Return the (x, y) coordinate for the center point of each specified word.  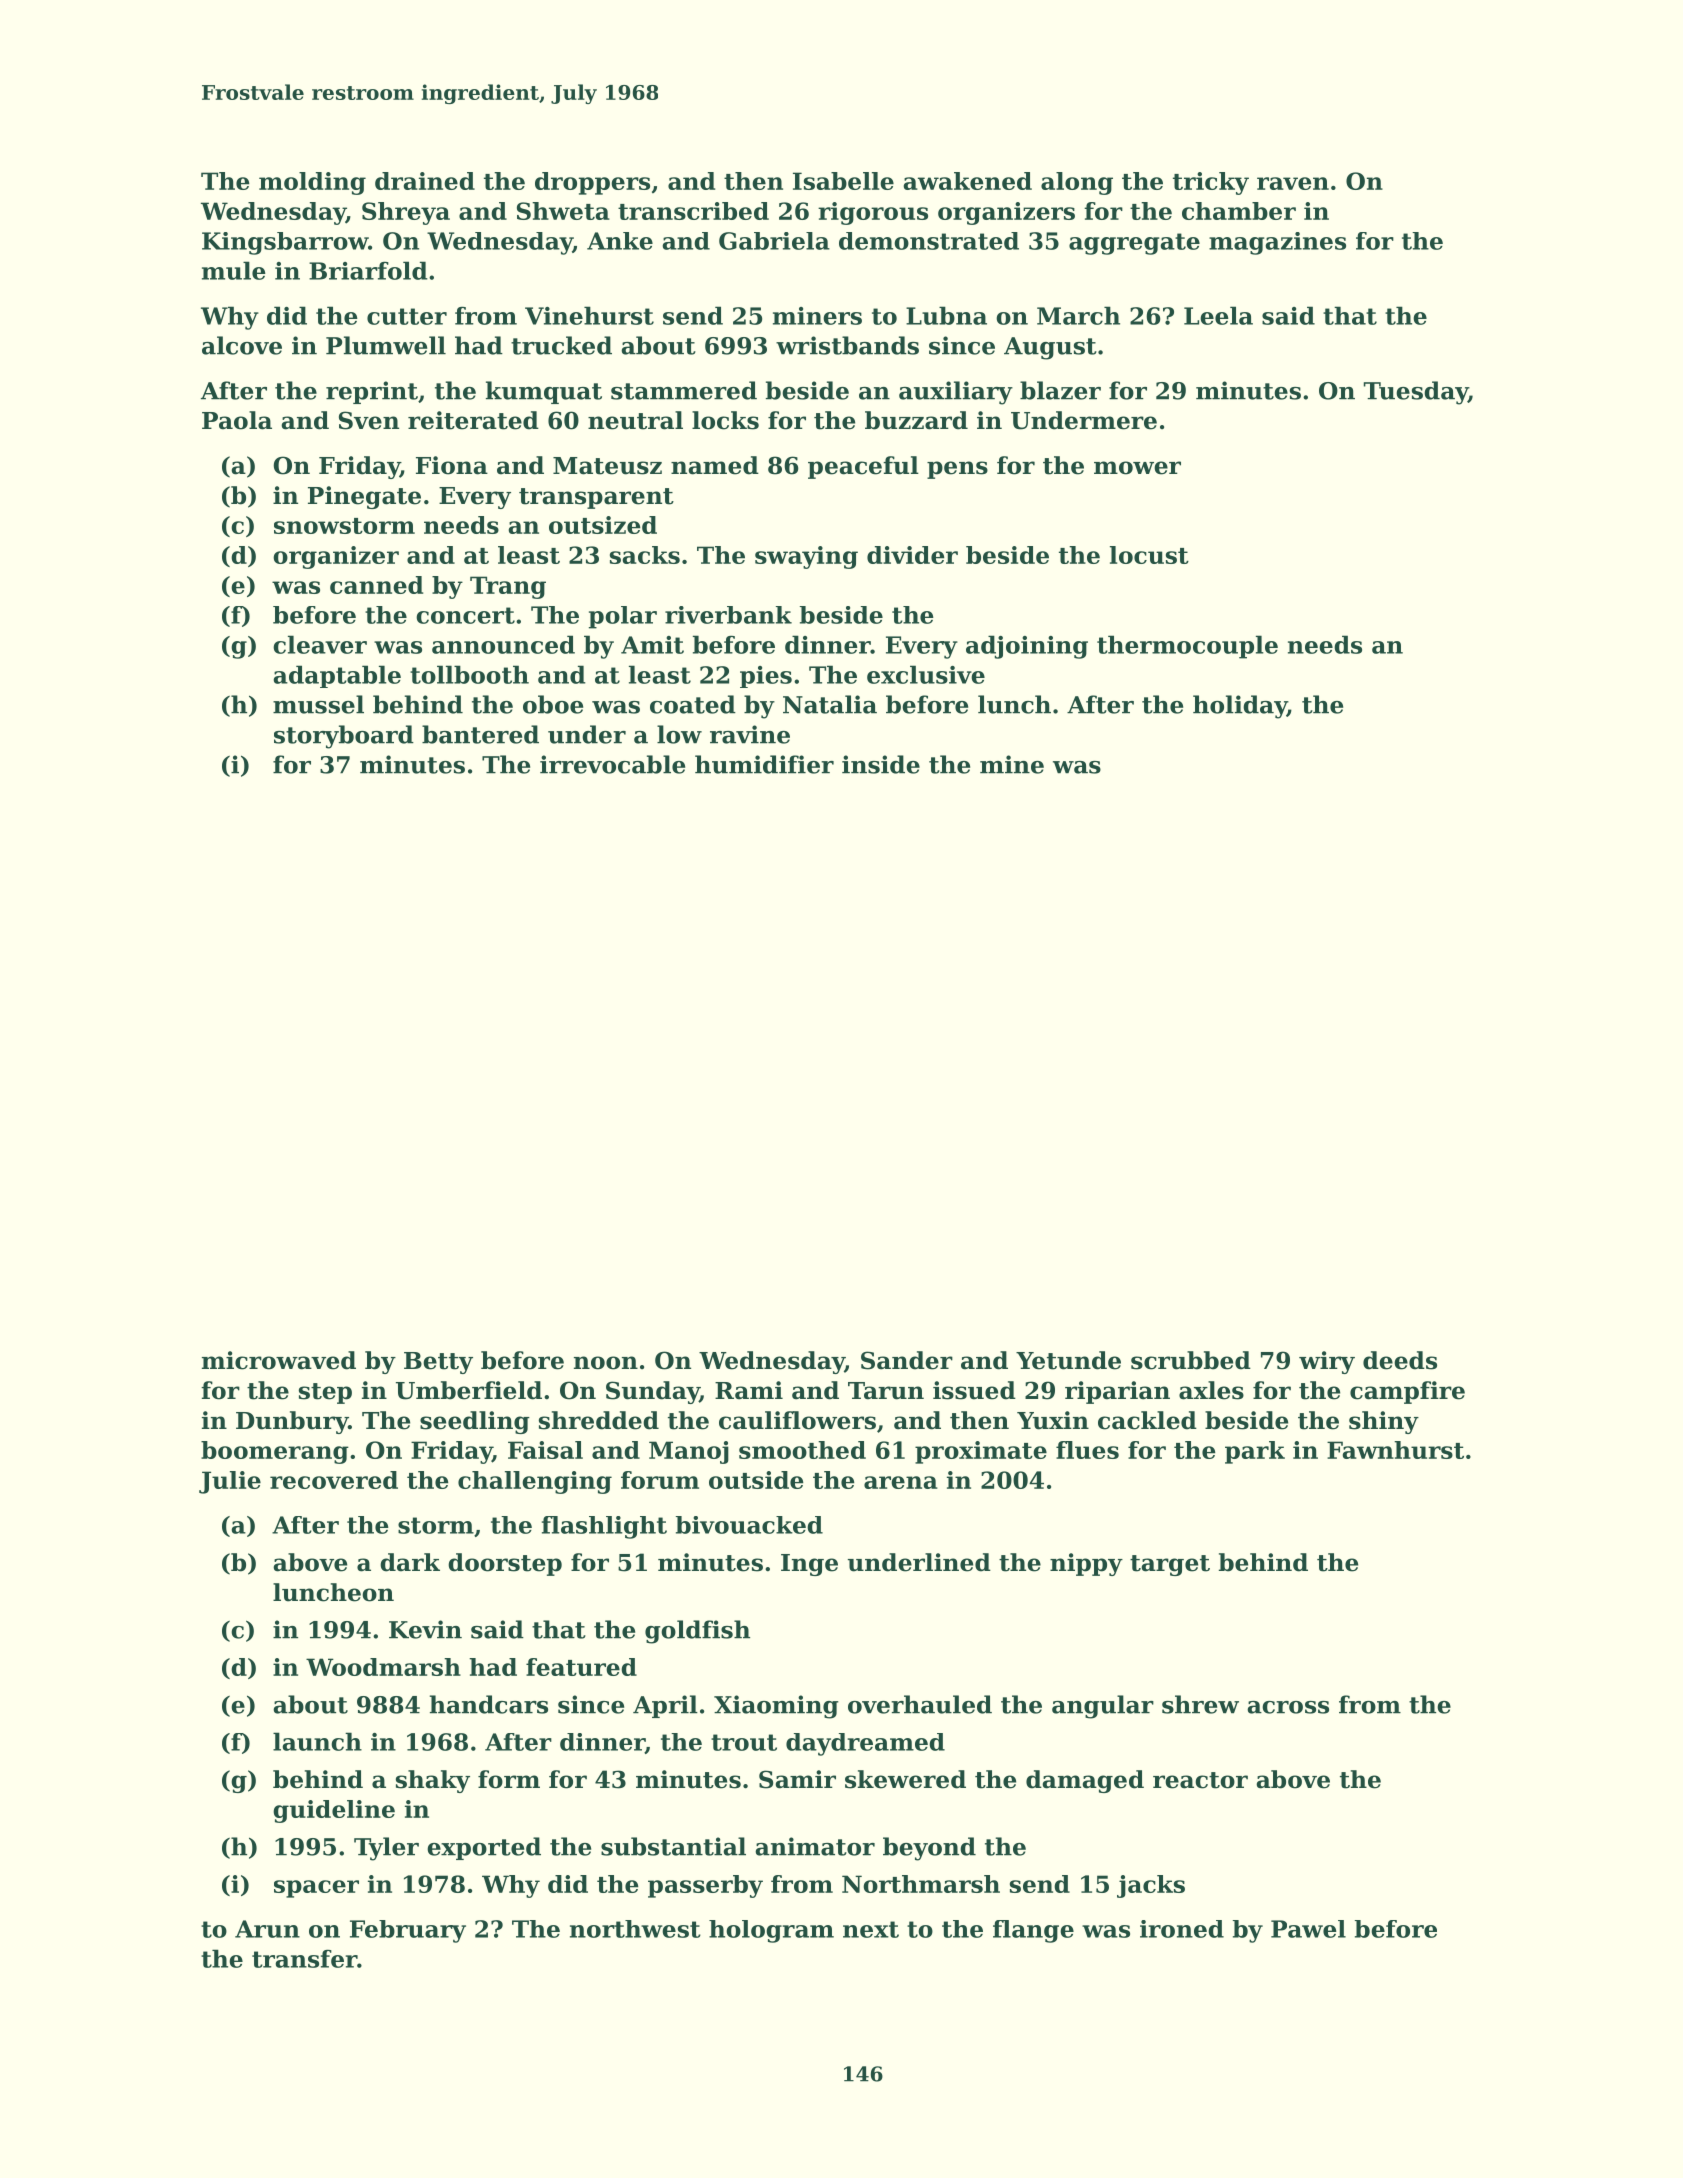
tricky (1211, 183)
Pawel (1308, 1929)
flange (1033, 1931)
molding (312, 183)
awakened (968, 181)
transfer (304, 1959)
